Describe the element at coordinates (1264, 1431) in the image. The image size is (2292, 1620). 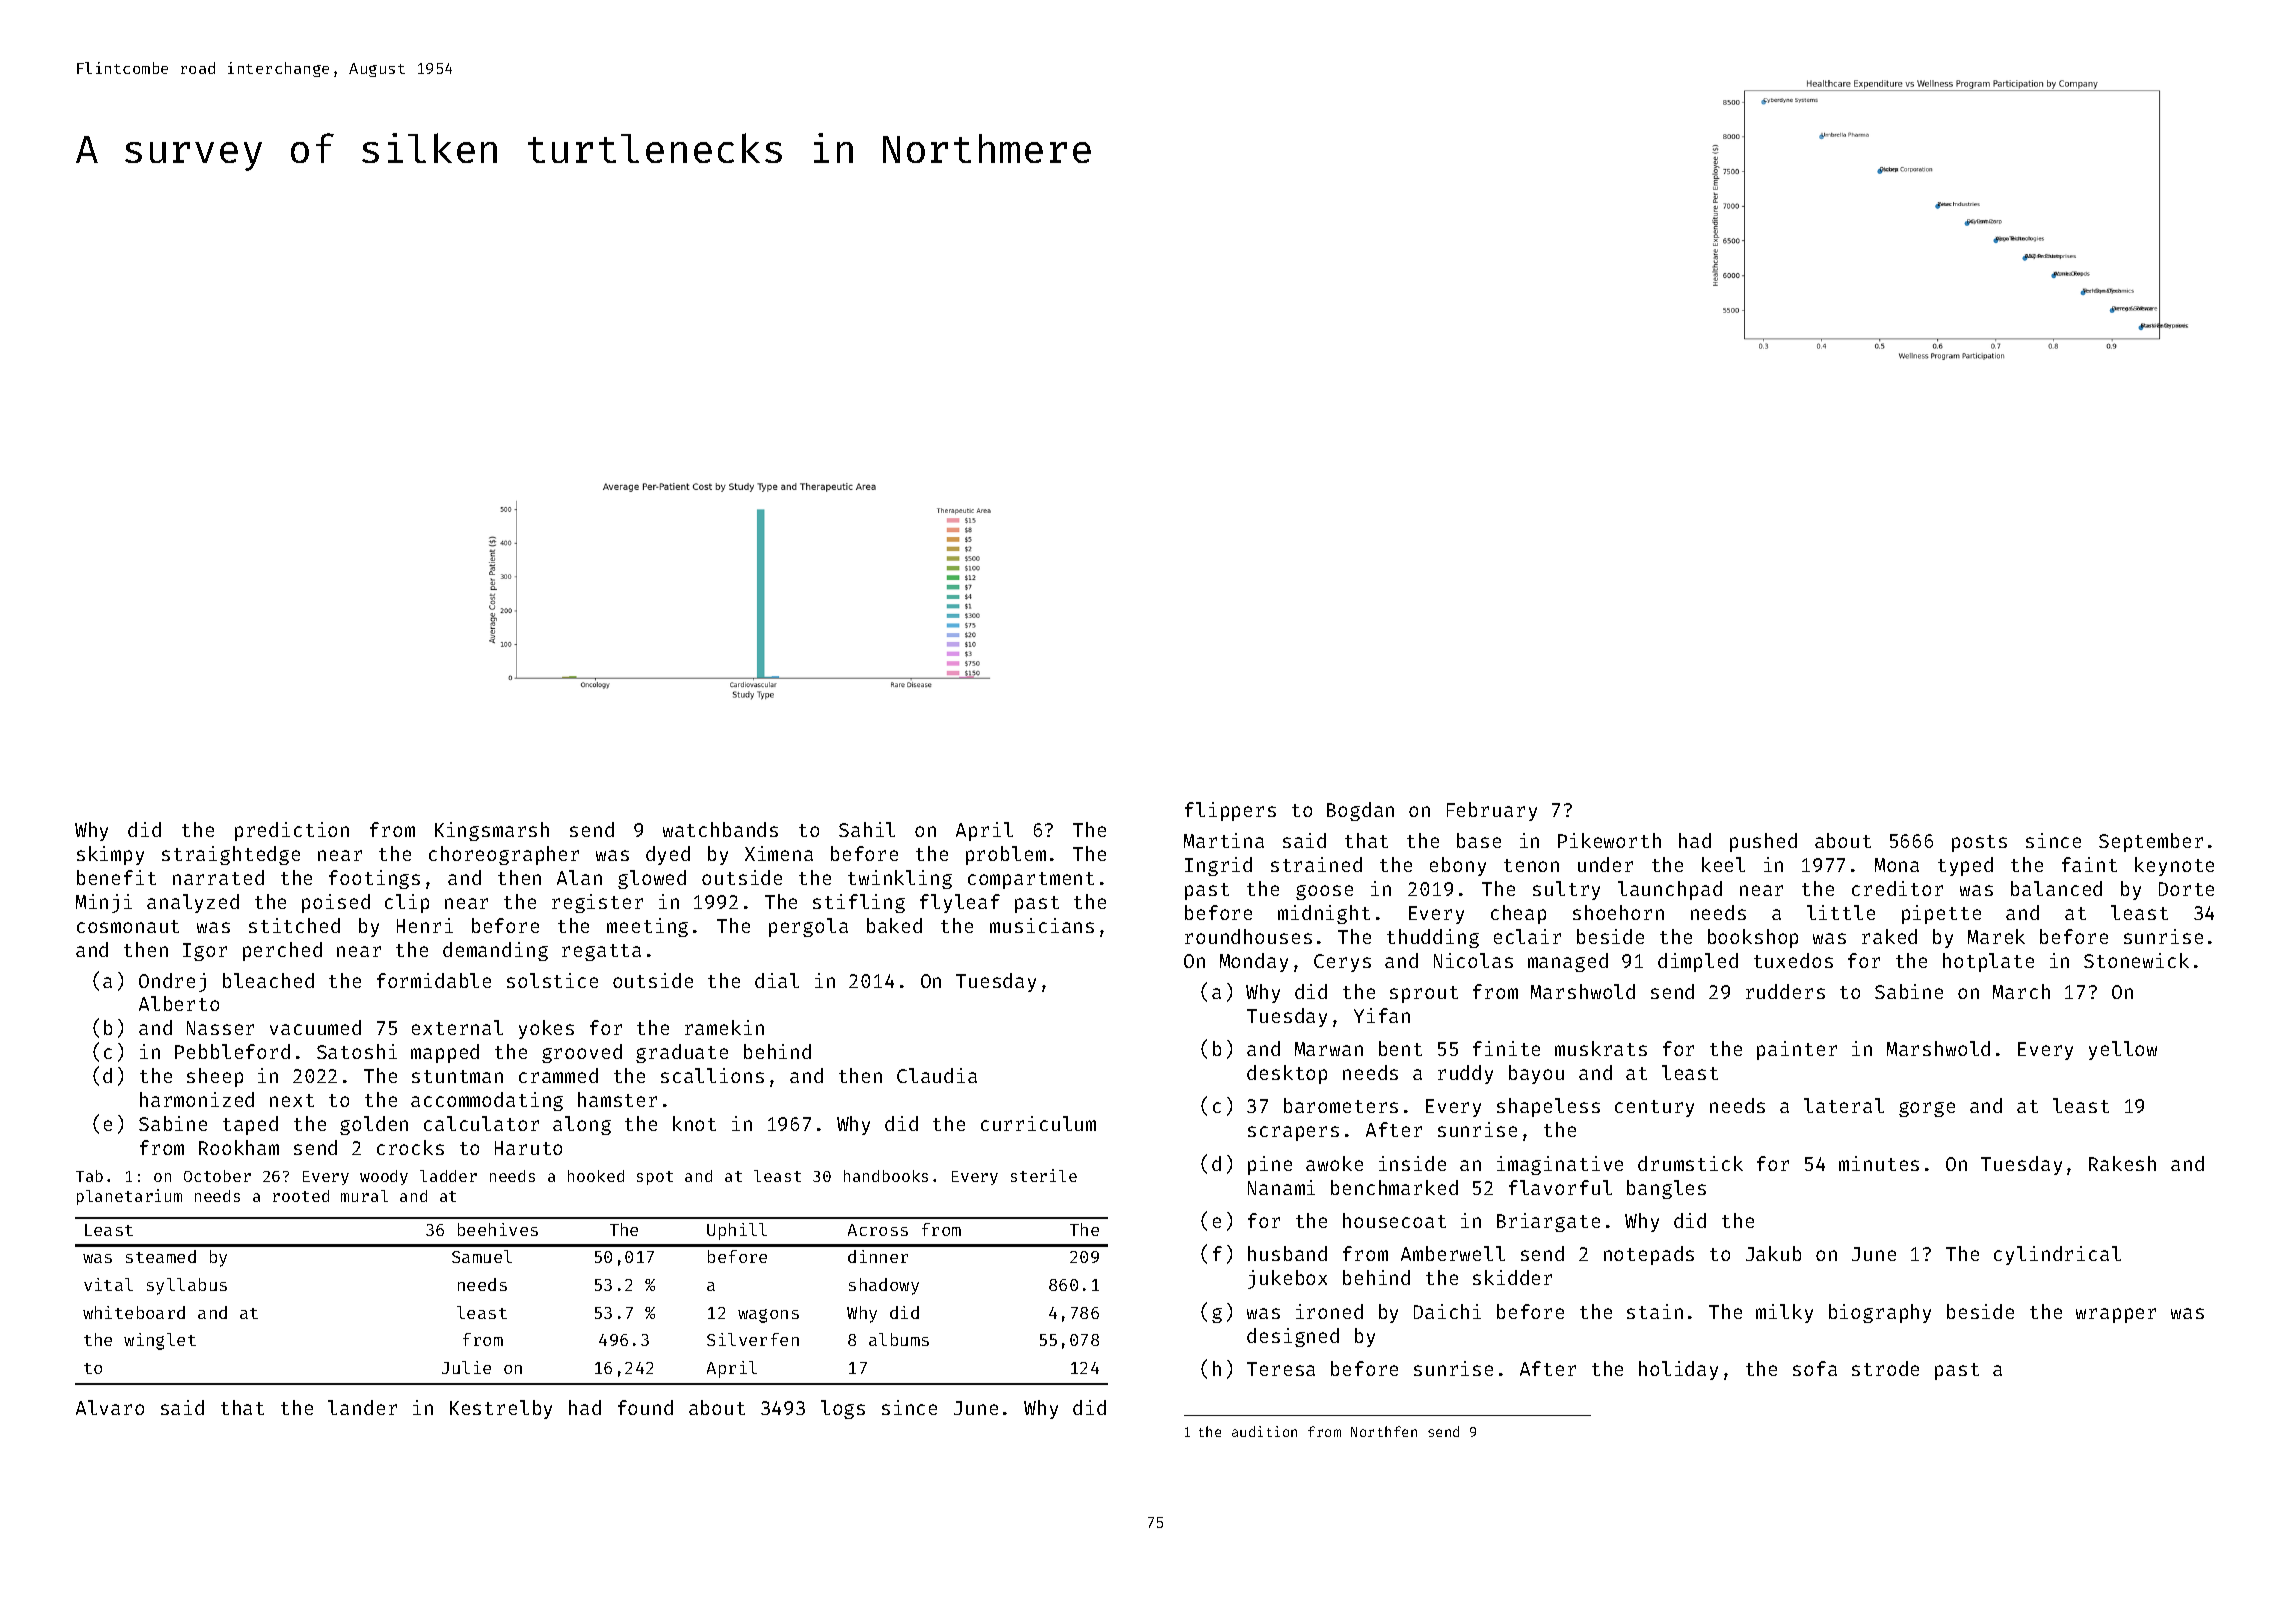
I see `audition` at that location.
